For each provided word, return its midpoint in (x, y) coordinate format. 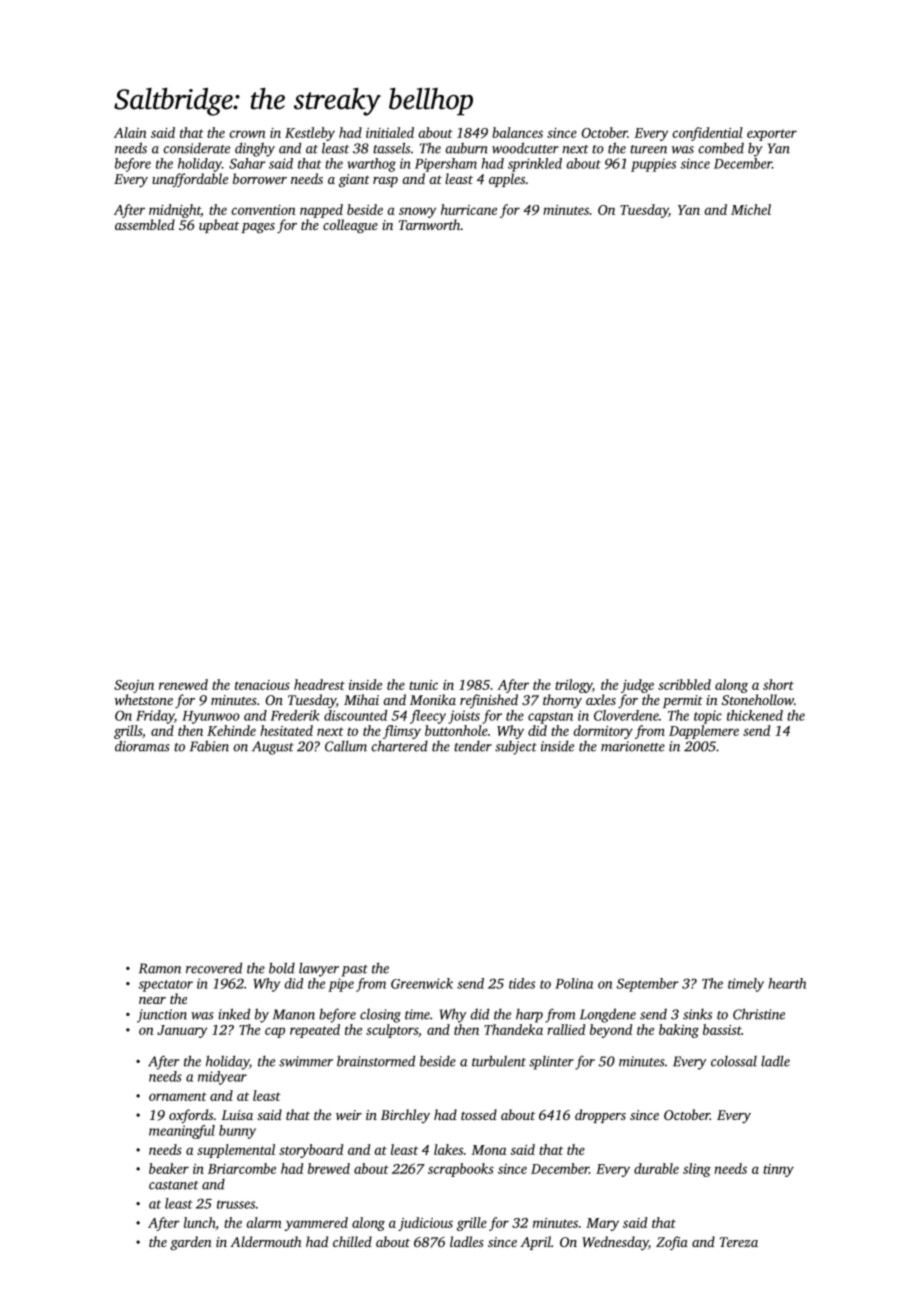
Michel (751, 209)
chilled (352, 1241)
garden (191, 1243)
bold (282, 968)
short (778, 684)
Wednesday (615, 1243)
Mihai (361, 699)
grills (128, 732)
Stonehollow (758, 699)
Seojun (134, 686)
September (648, 985)
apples (507, 180)
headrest (319, 684)
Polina (574, 983)
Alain (130, 132)
